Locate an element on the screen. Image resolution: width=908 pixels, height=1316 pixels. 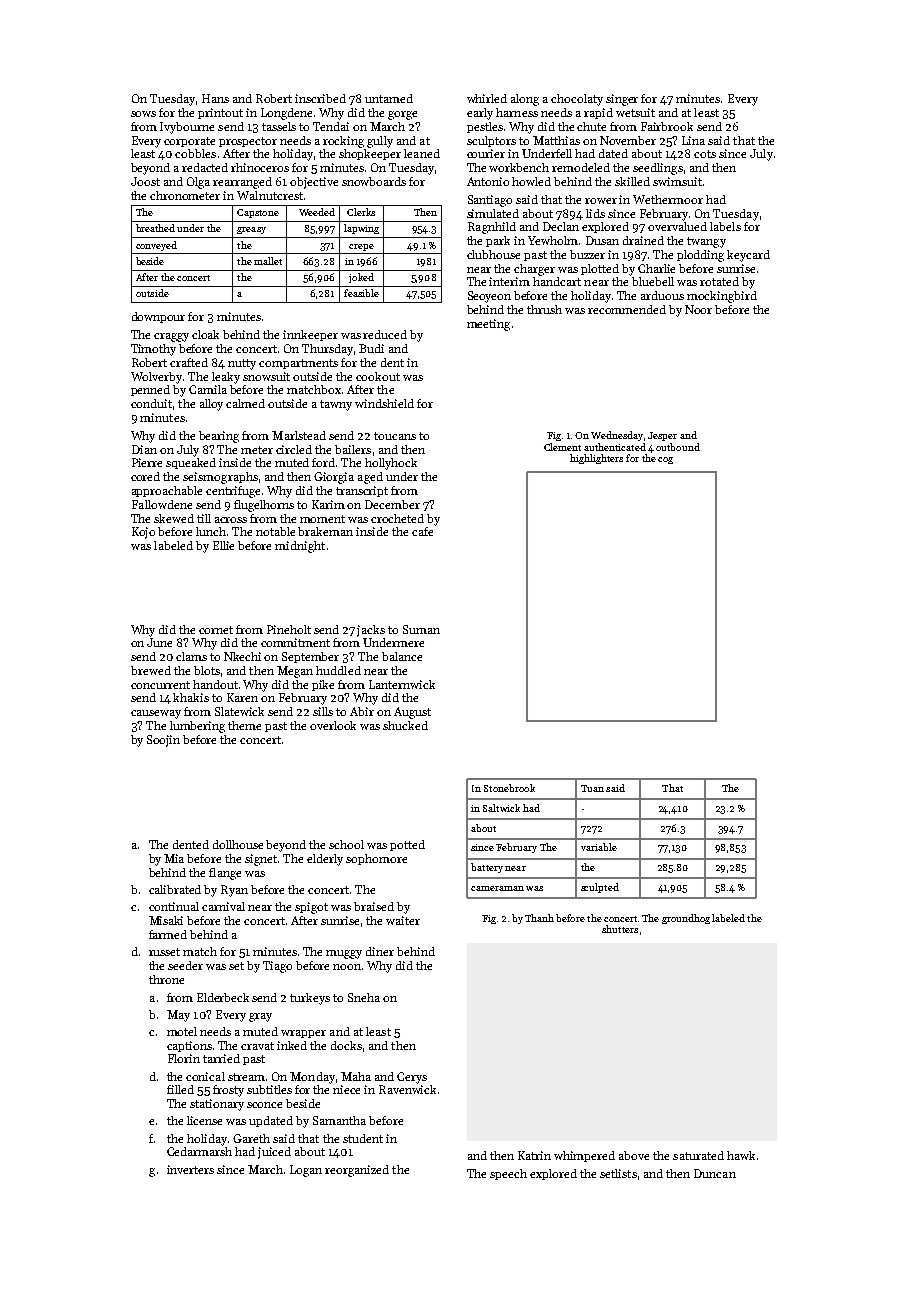
Suman is located at coordinates (421, 629).
